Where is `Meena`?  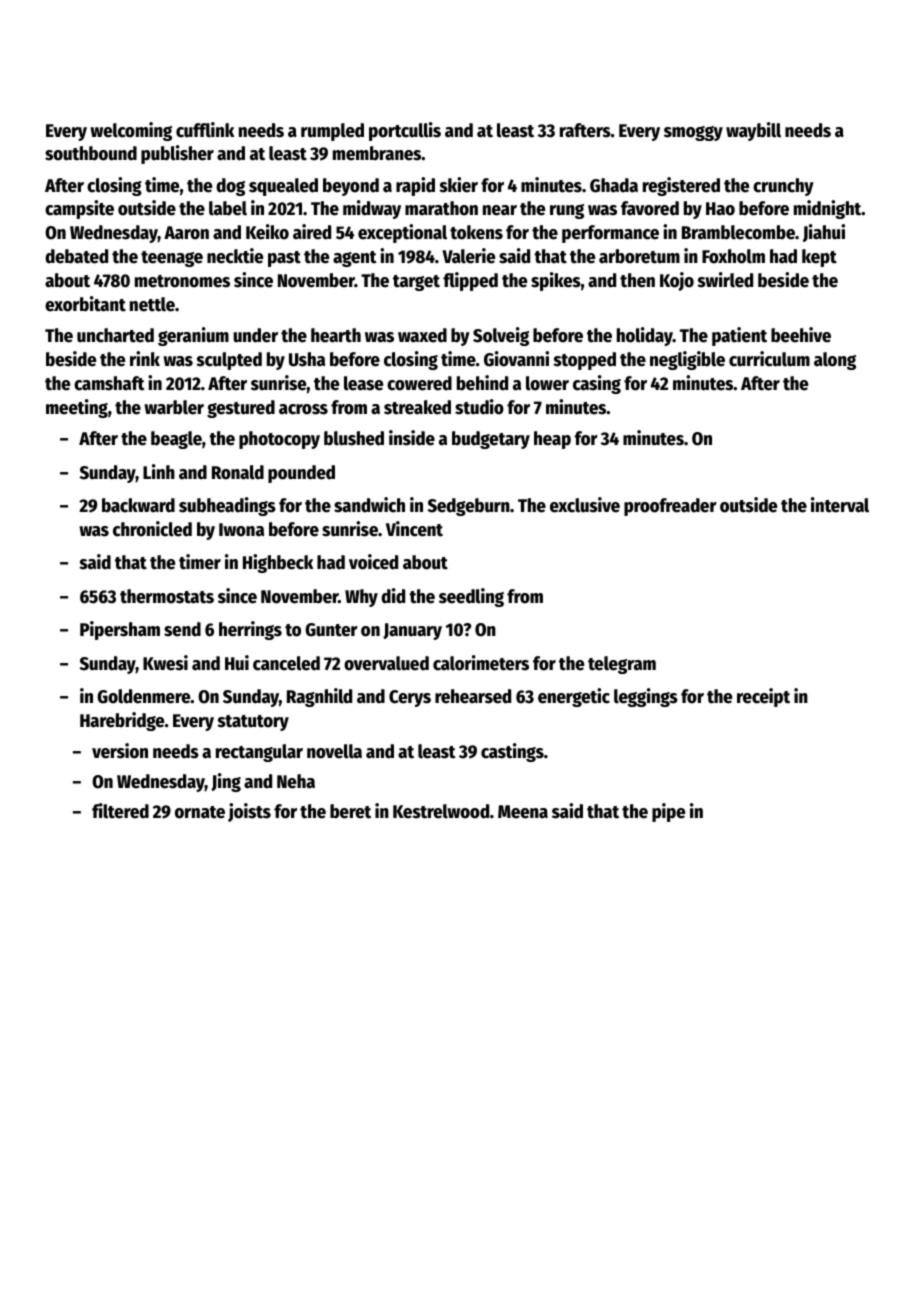
Meena is located at coordinates (523, 812).
